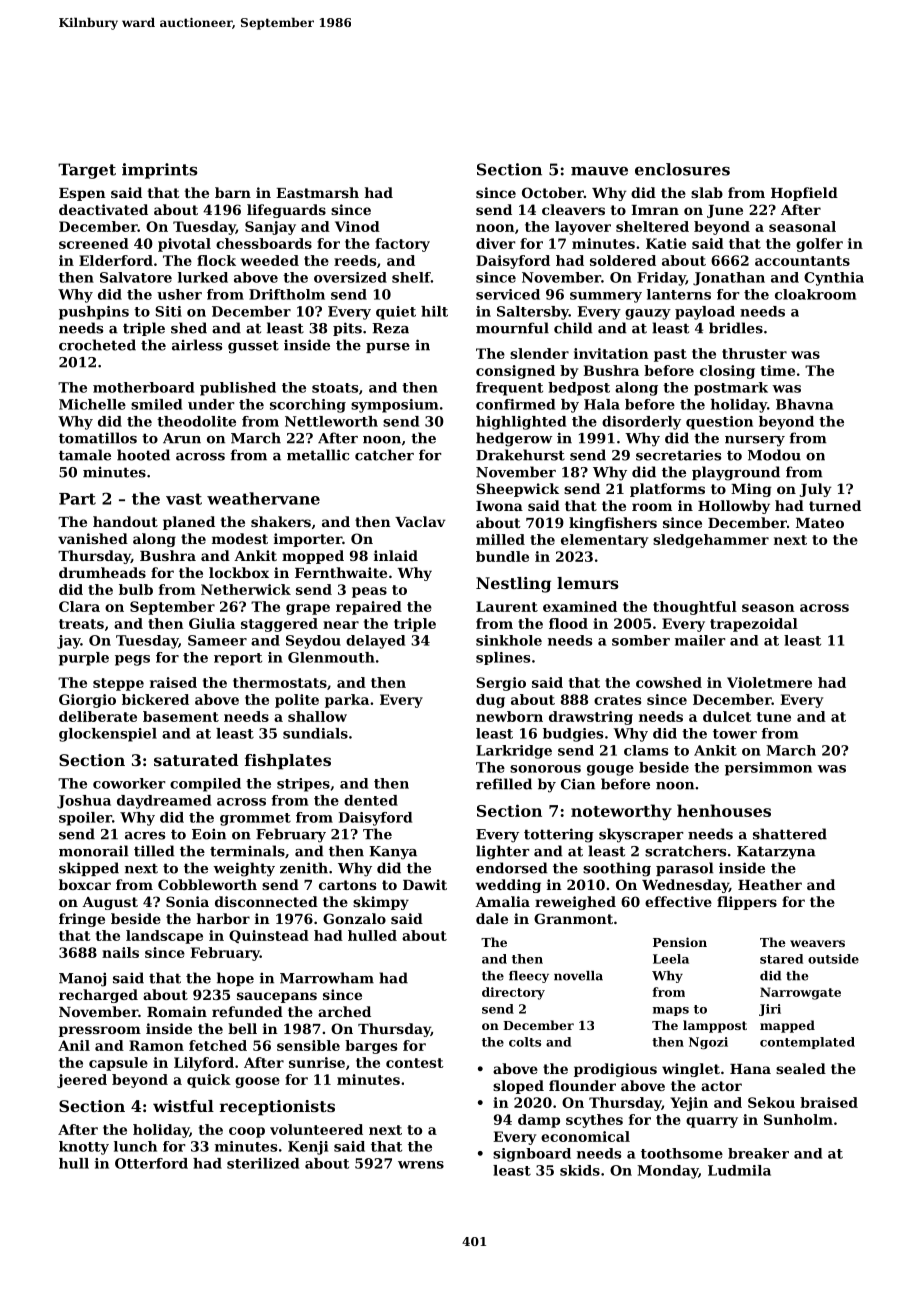  What do you see at coordinates (768, 769) in the page?
I see `persimmon` at bounding box center [768, 769].
